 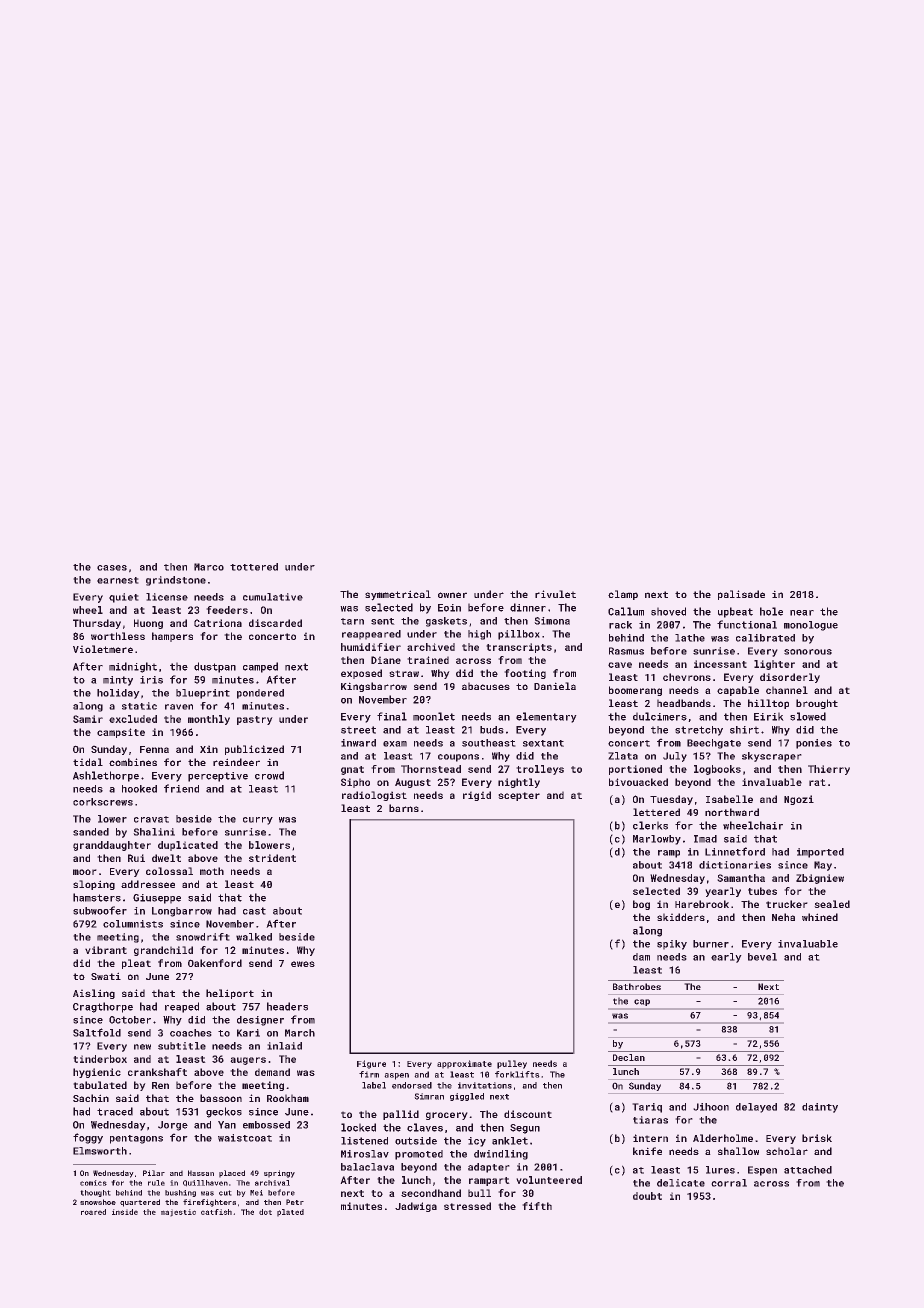 I want to click on clerks, so click(x=650, y=825).
